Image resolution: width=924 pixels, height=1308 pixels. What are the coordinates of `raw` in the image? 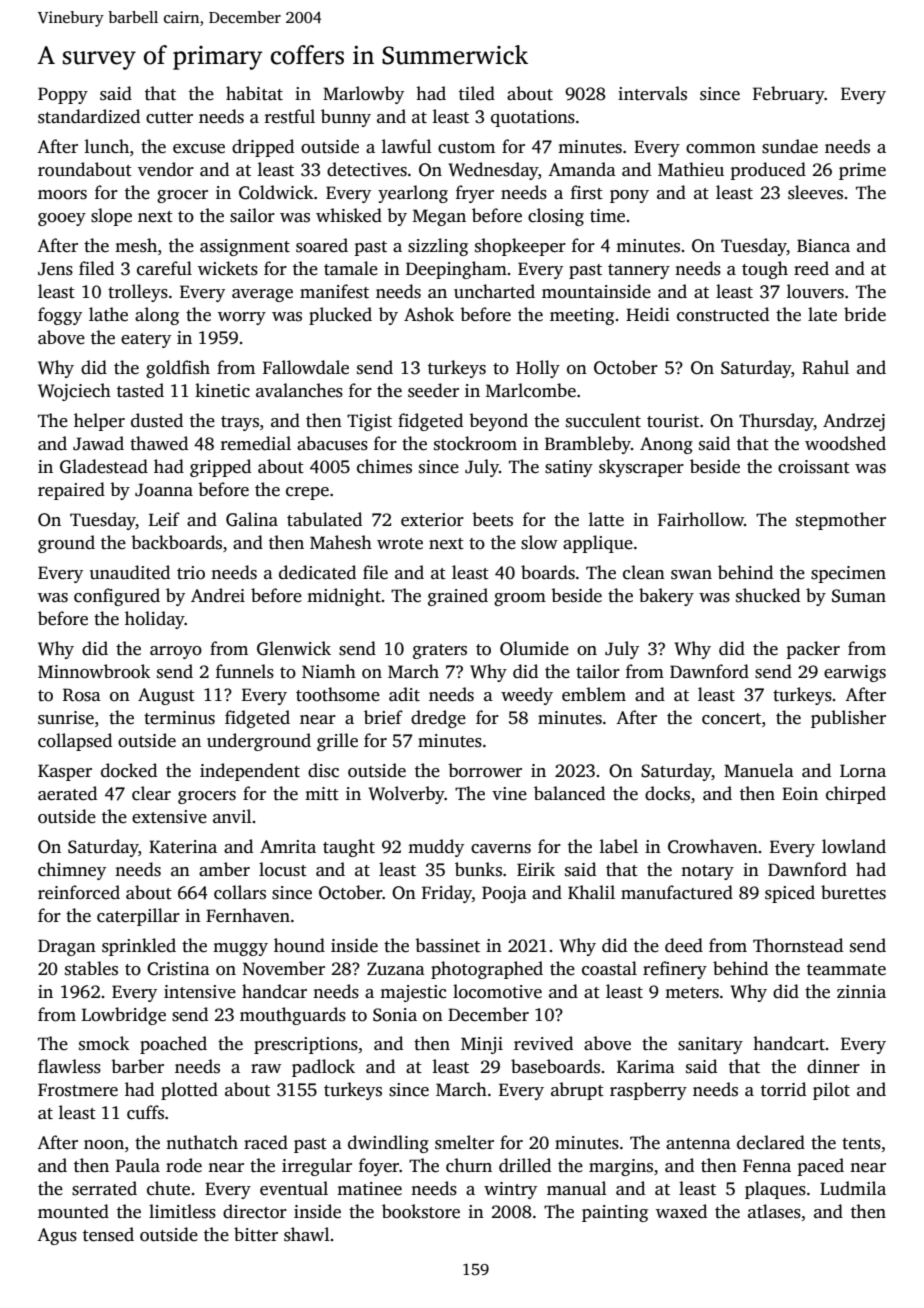 It's located at (266, 1068).
